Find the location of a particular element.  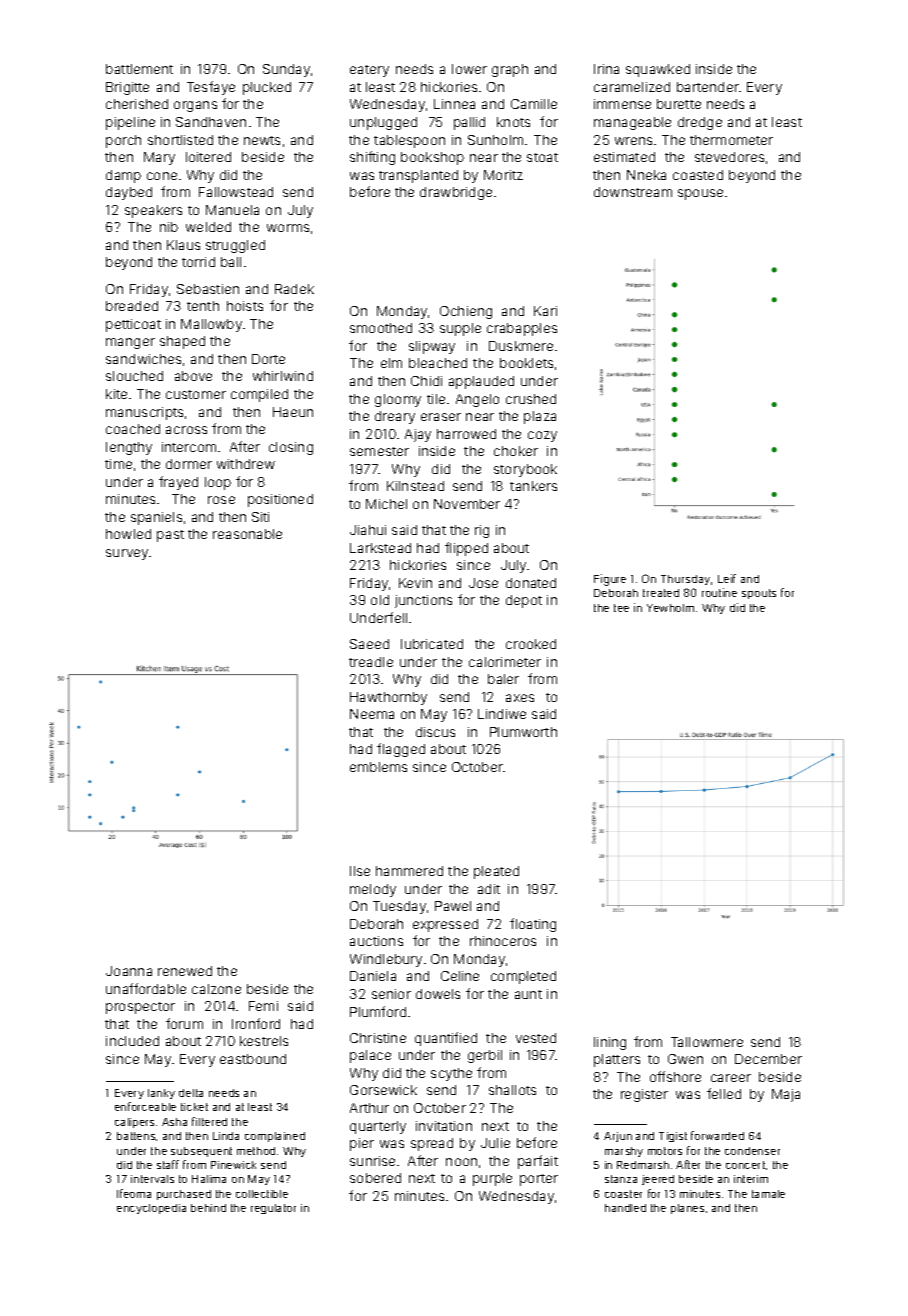

graph is located at coordinates (510, 70).
